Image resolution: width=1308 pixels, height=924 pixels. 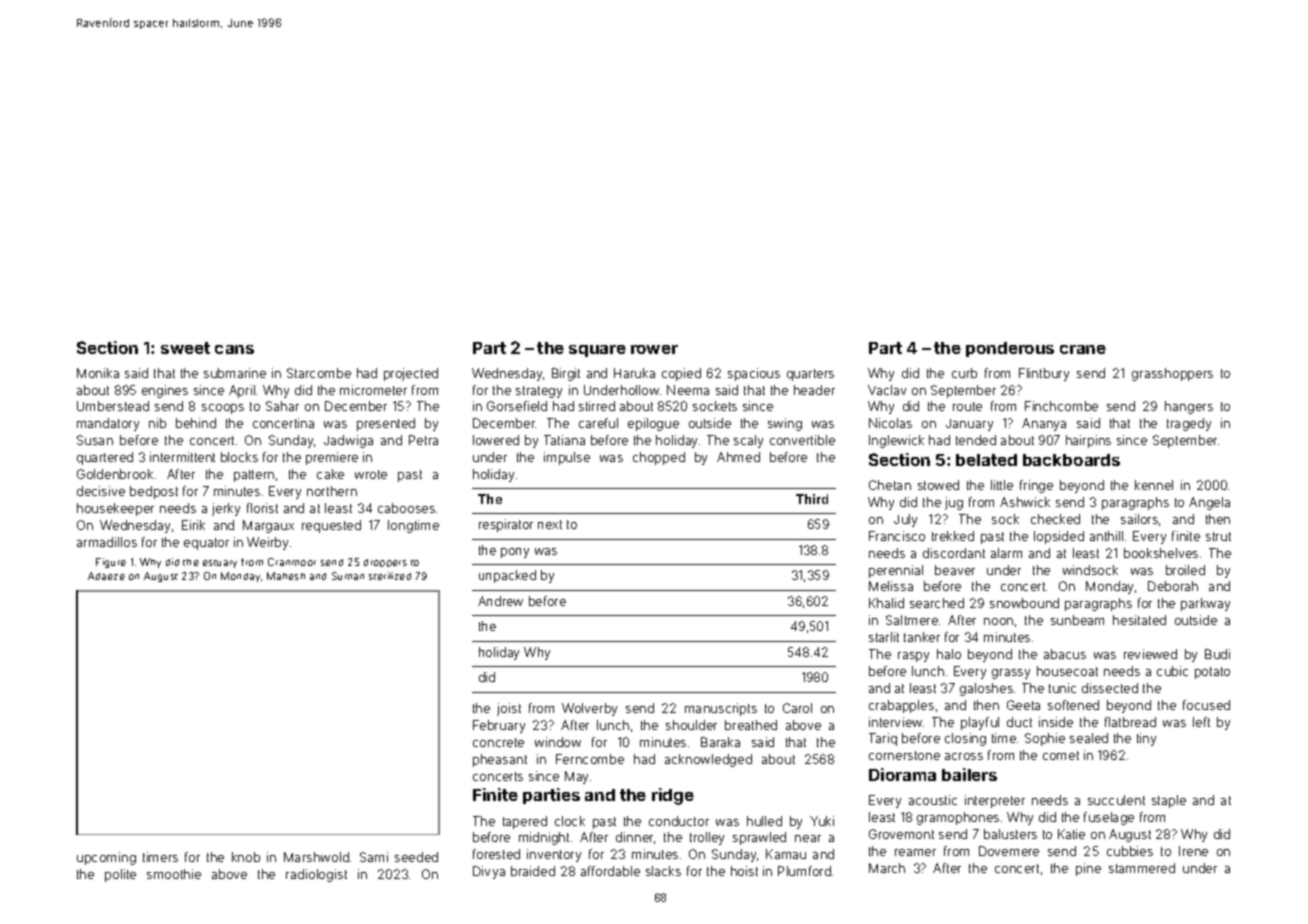 What do you see at coordinates (246, 857) in the image?
I see `knob` at bounding box center [246, 857].
